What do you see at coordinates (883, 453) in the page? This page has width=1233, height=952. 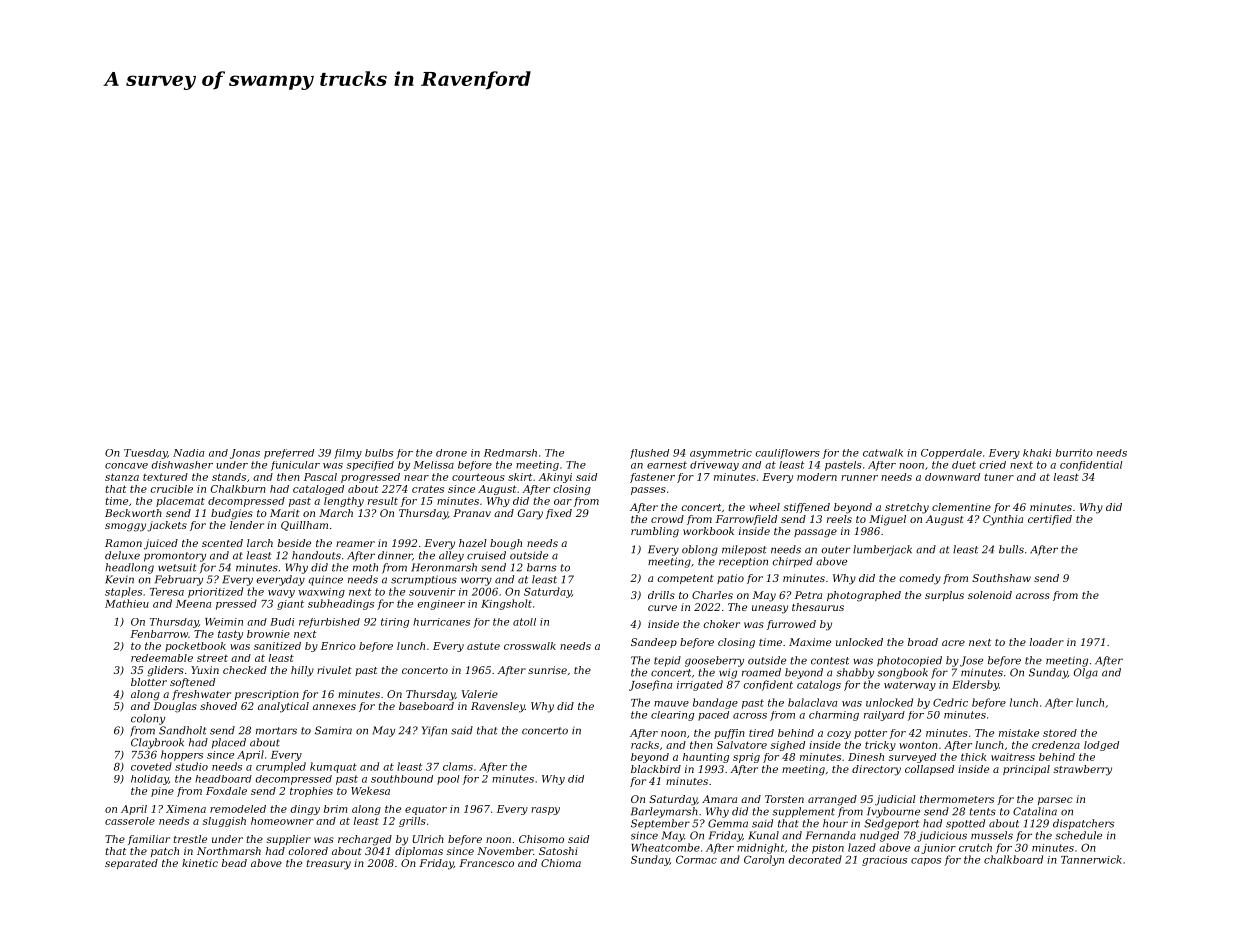 I see `catwalk` at bounding box center [883, 453].
